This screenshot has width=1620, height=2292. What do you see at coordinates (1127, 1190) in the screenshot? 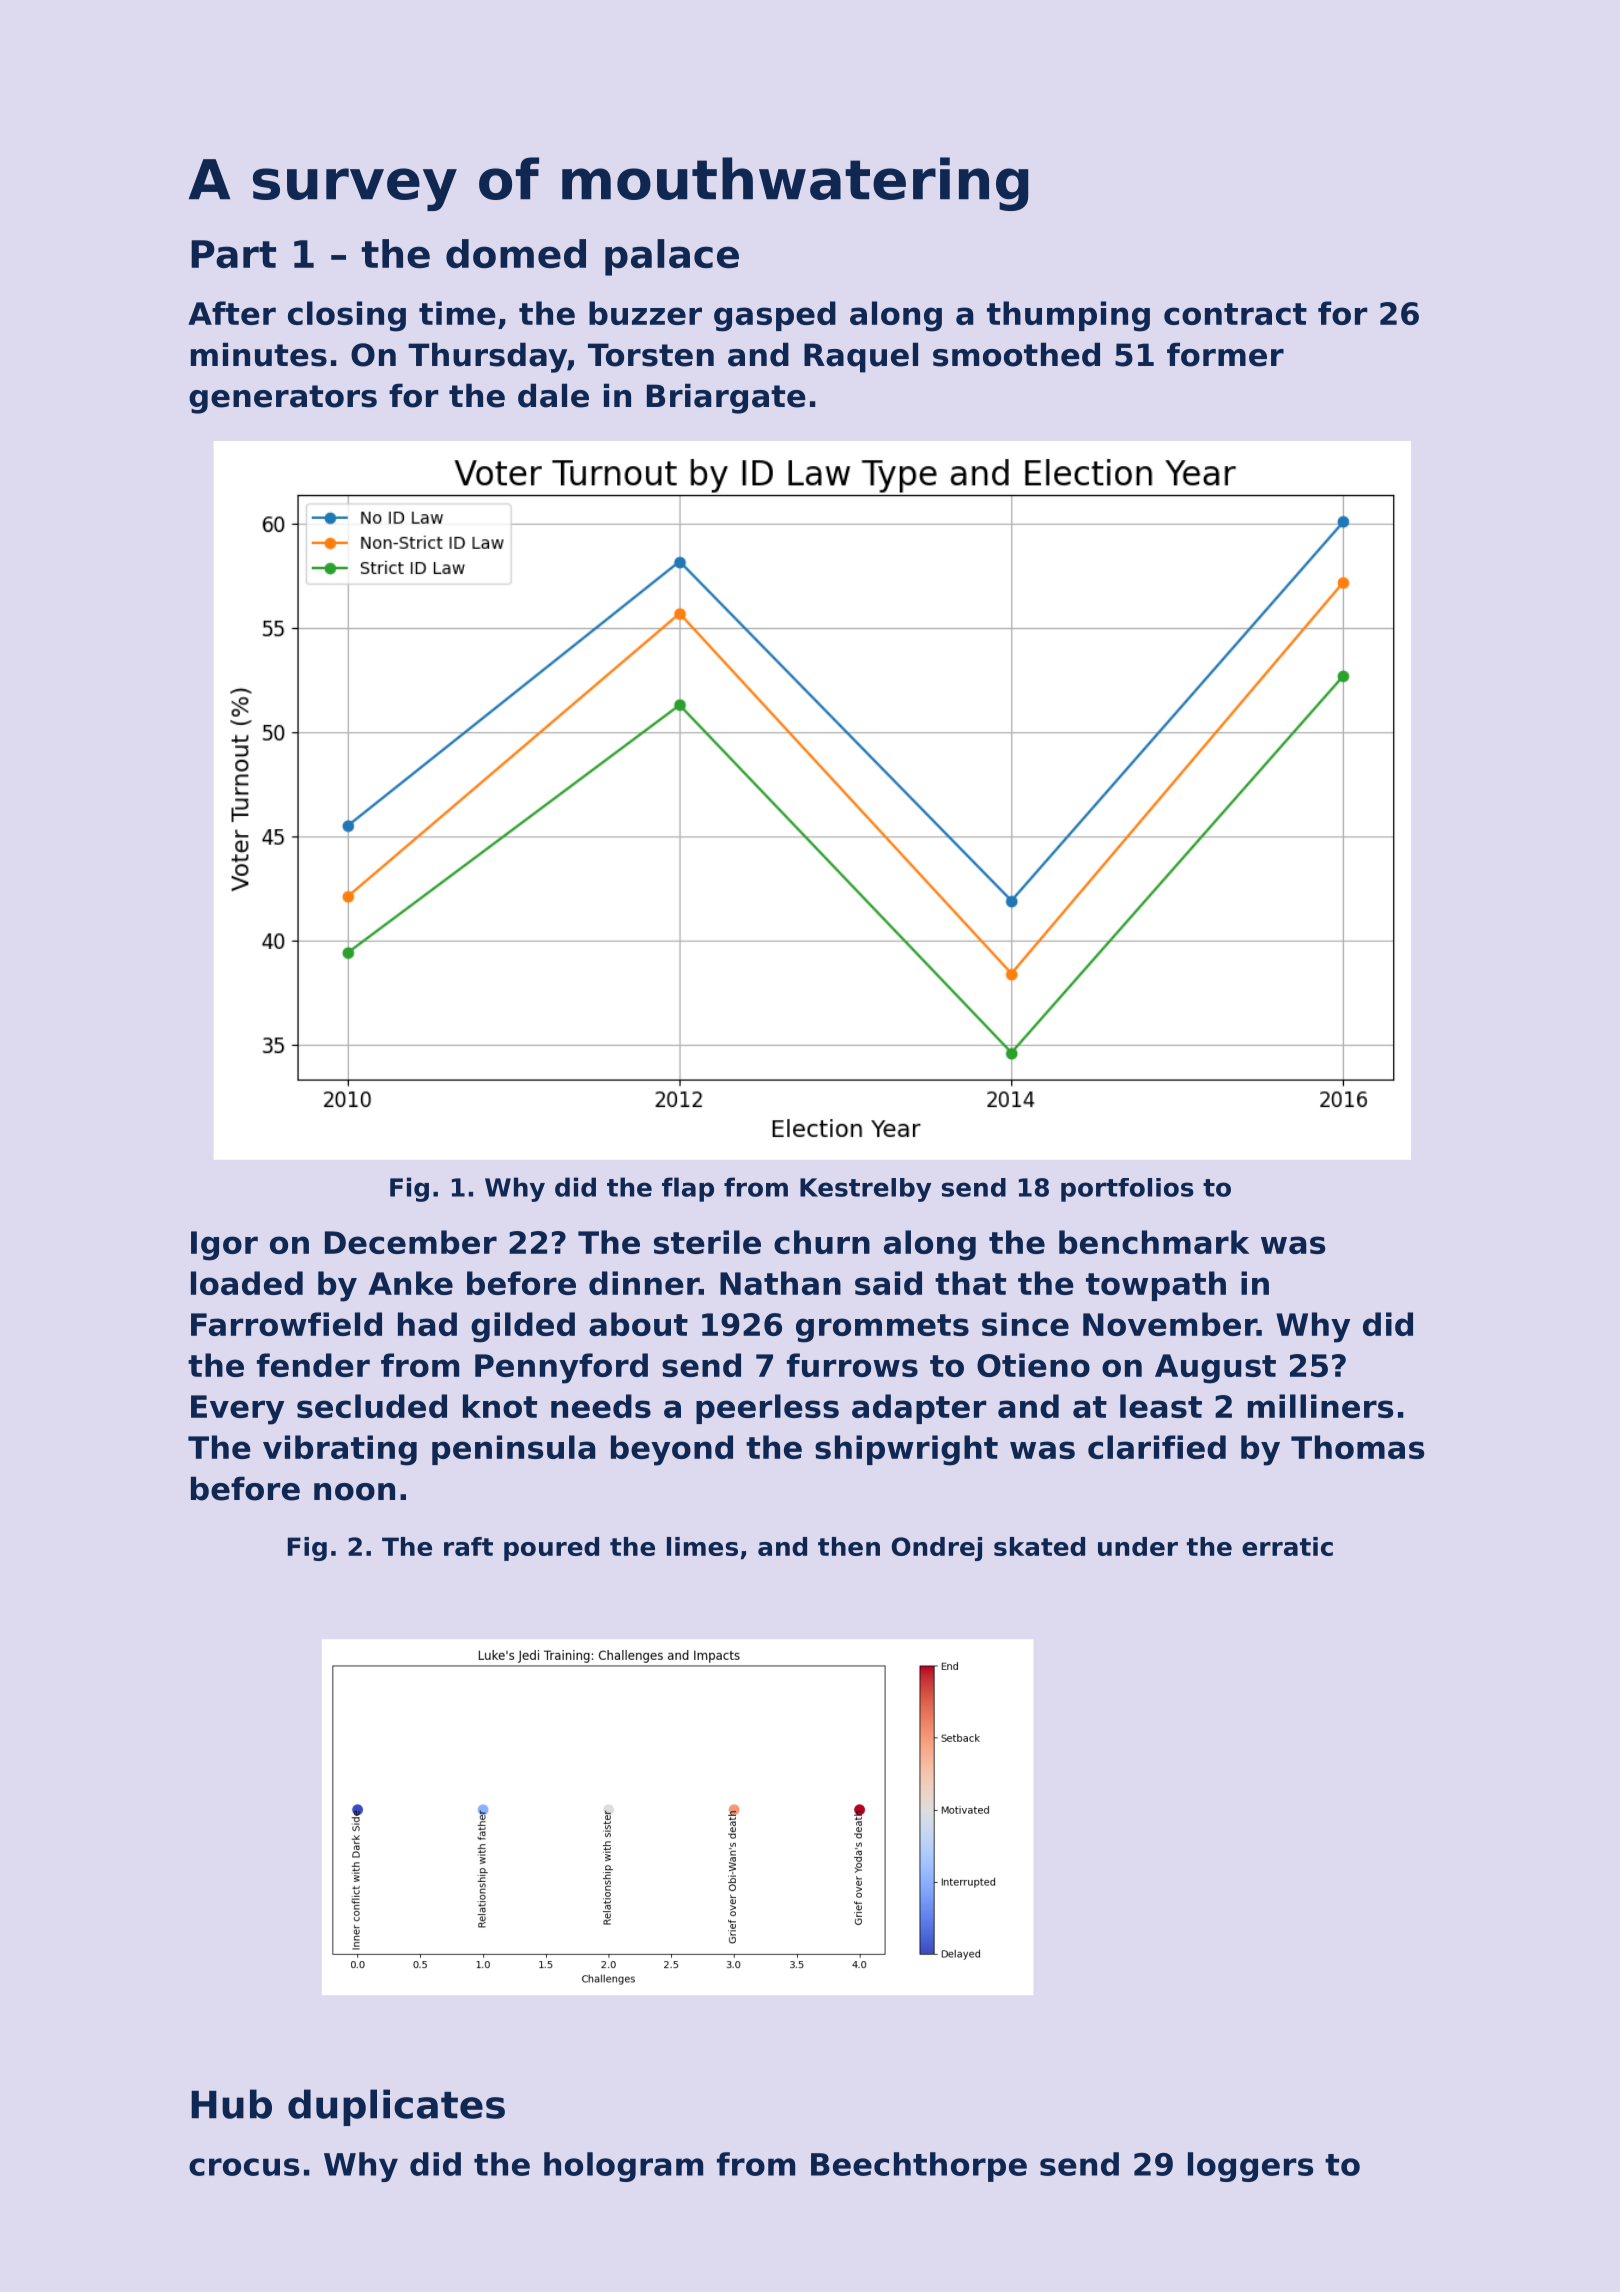
I see `portfolios` at bounding box center [1127, 1190].
